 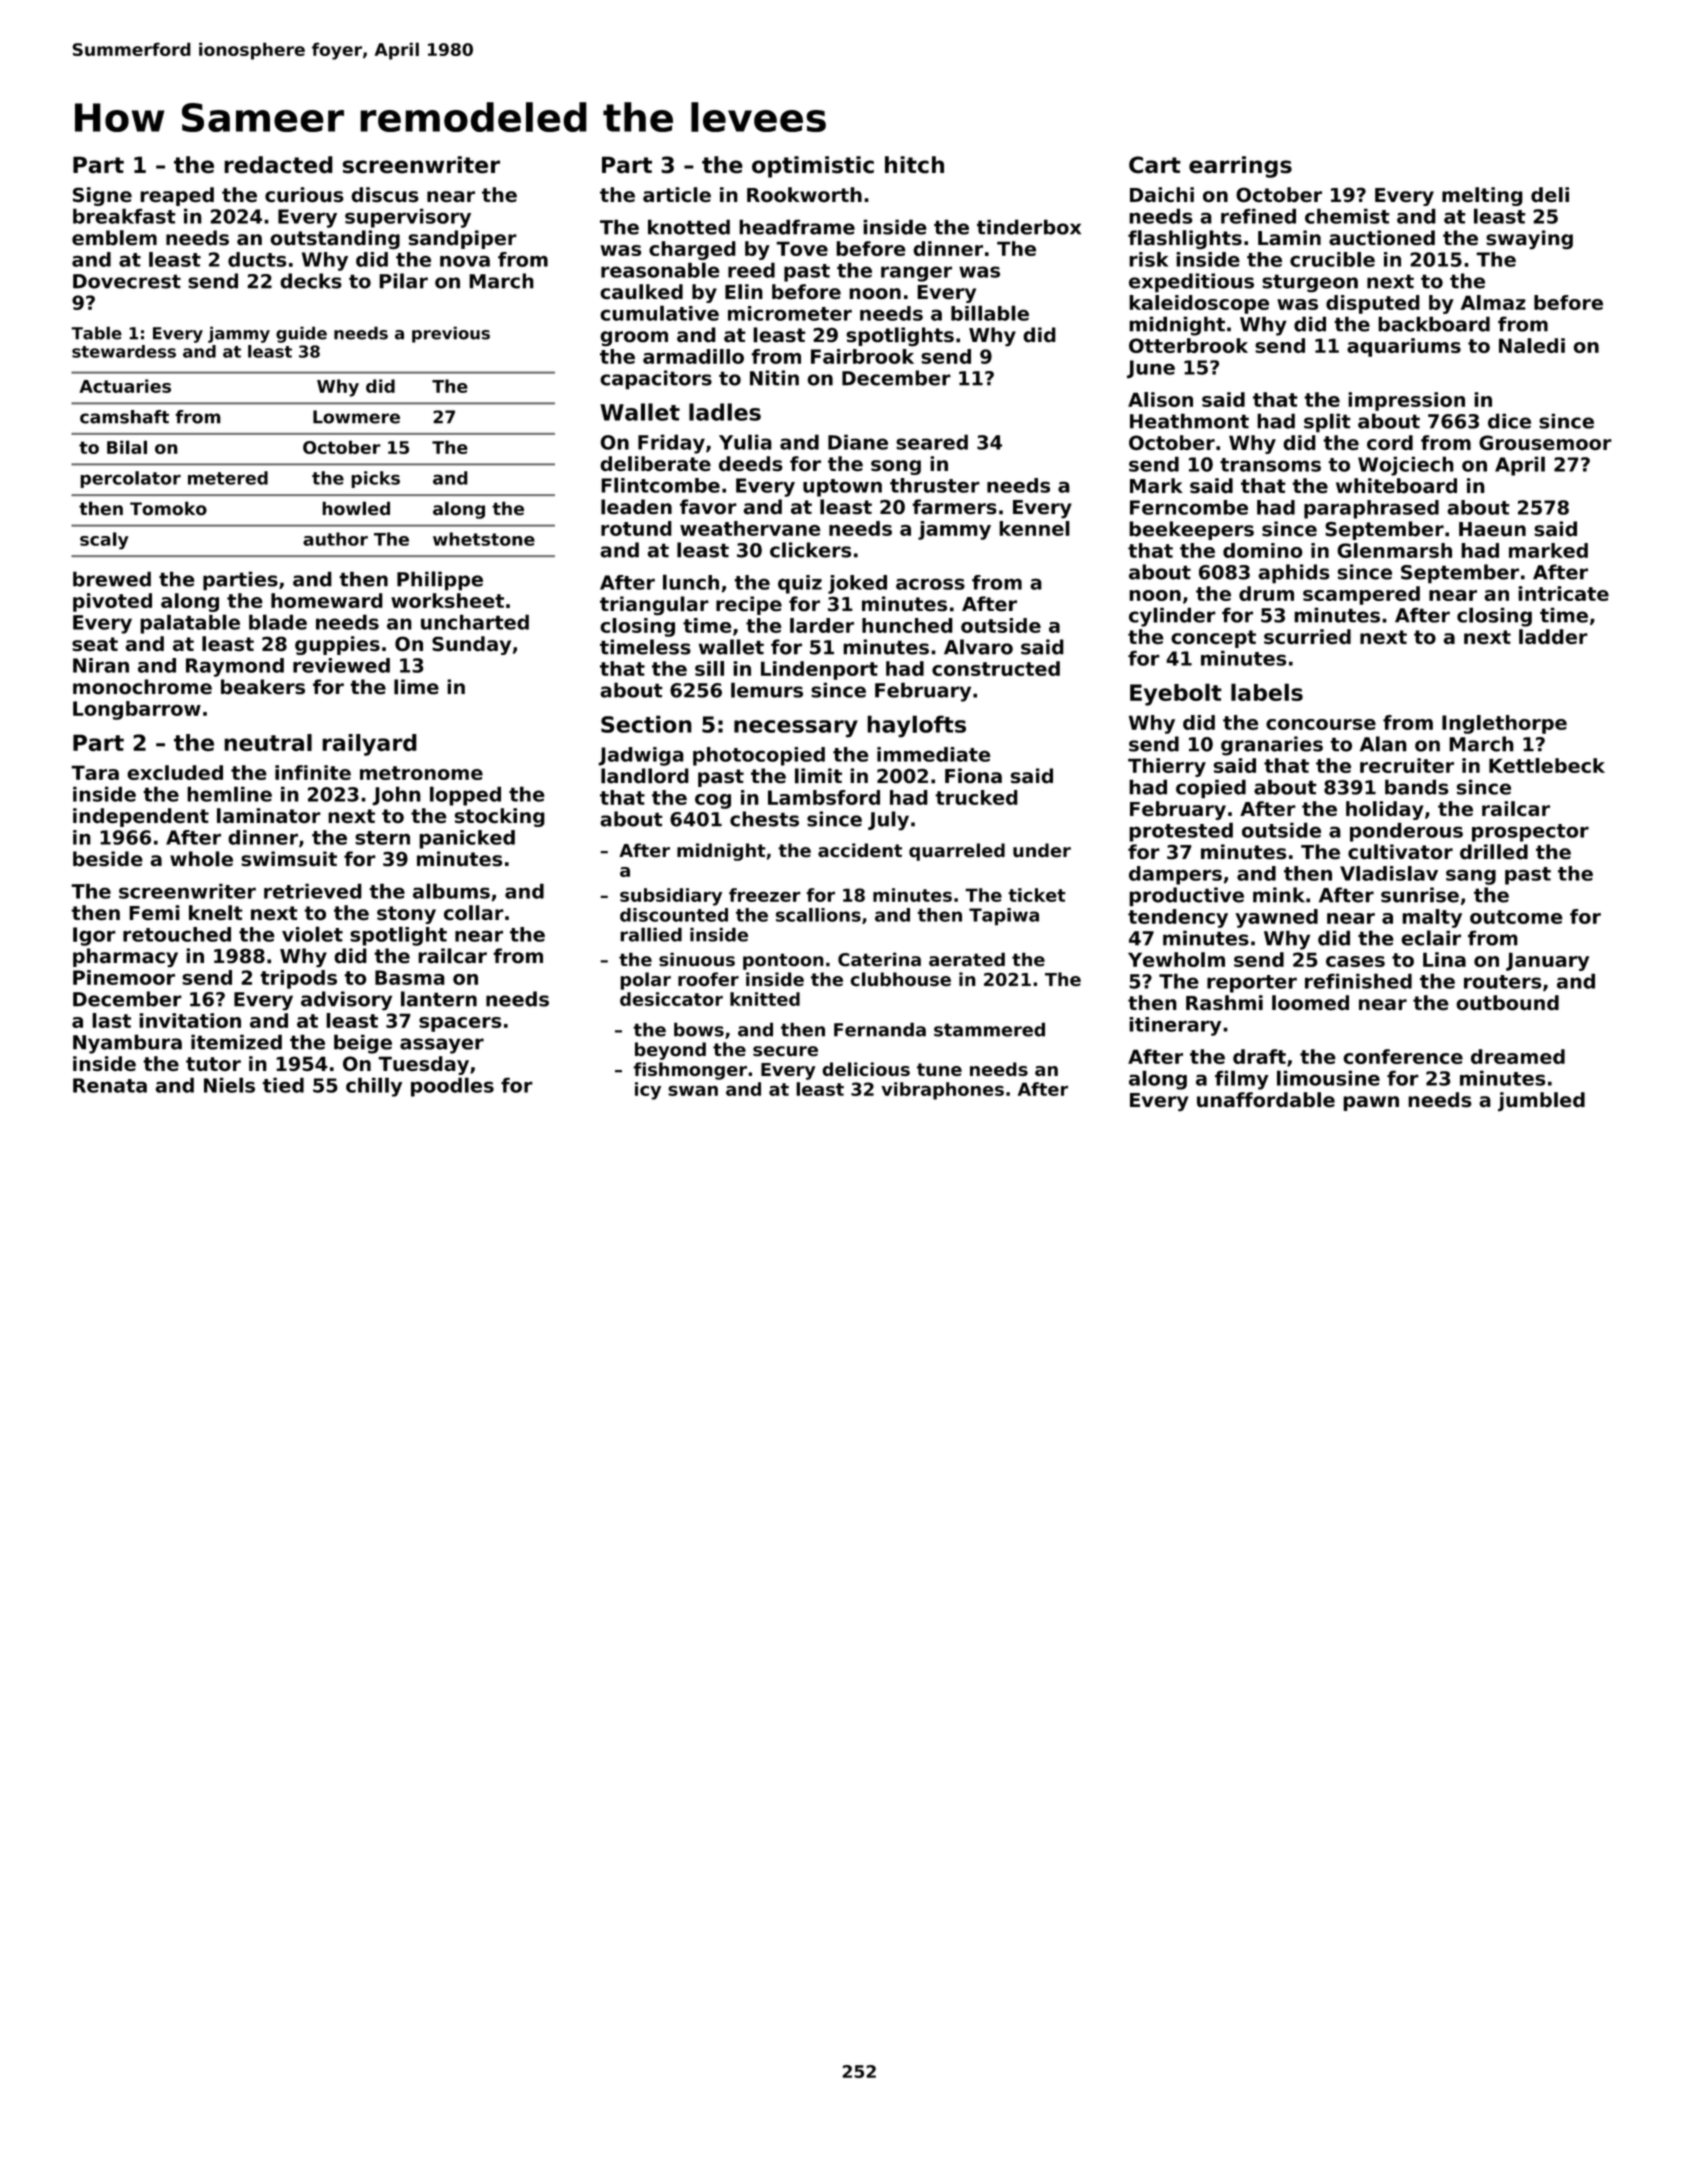 What do you see at coordinates (229, 1085) in the image?
I see `Niels` at bounding box center [229, 1085].
